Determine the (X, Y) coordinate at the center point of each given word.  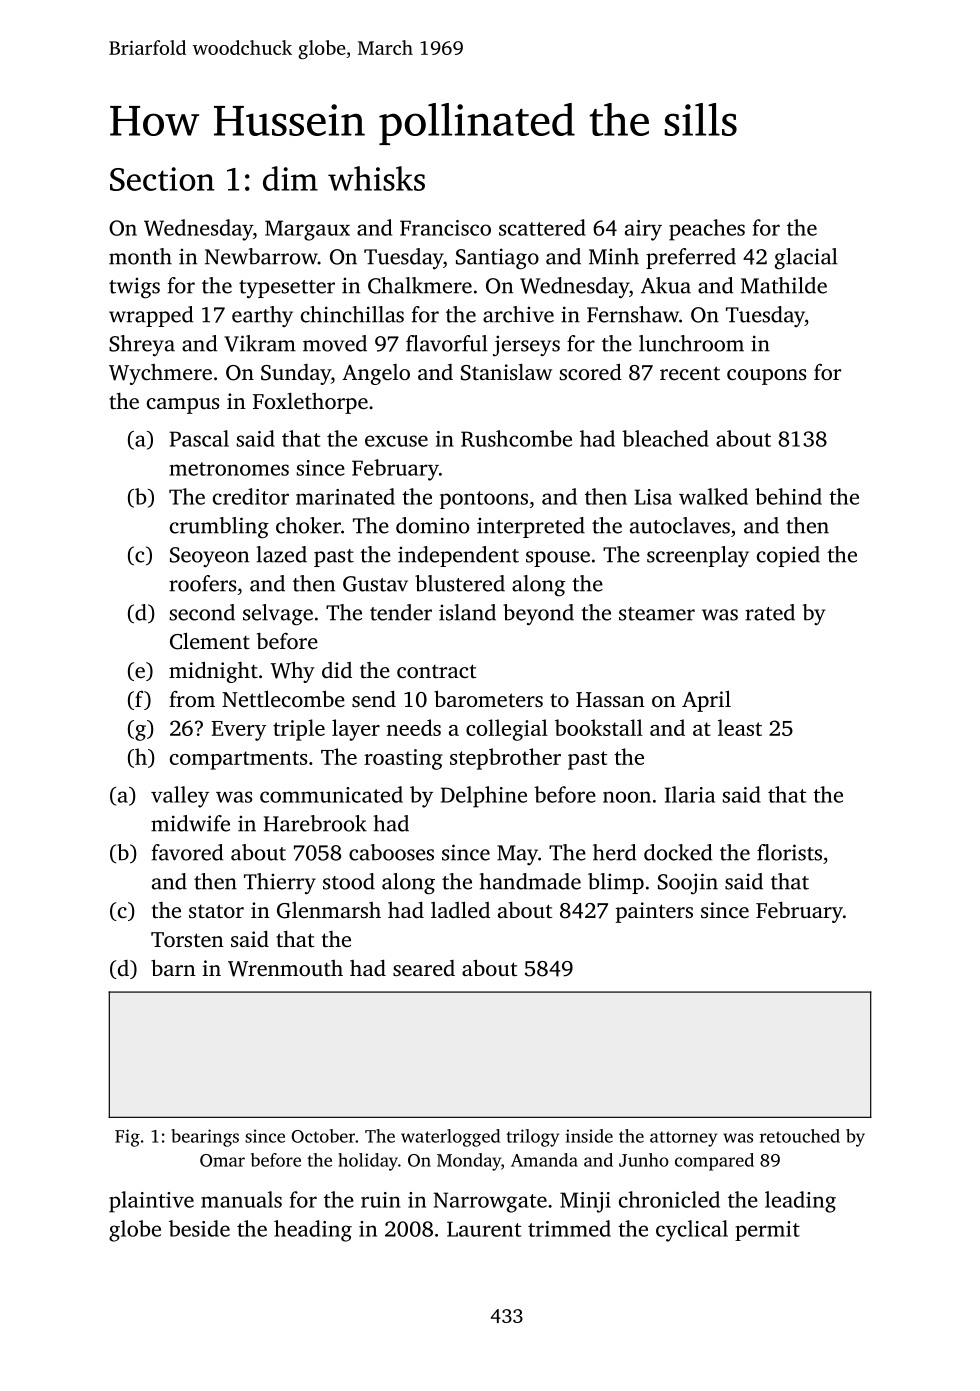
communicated (331, 794)
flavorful (447, 343)
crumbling (219, 528)
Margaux (307, 230)
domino (432, 525)
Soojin (688, 884)
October (323, 1136)
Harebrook (315, 823)
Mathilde (784, 285)
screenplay (698, 556)
